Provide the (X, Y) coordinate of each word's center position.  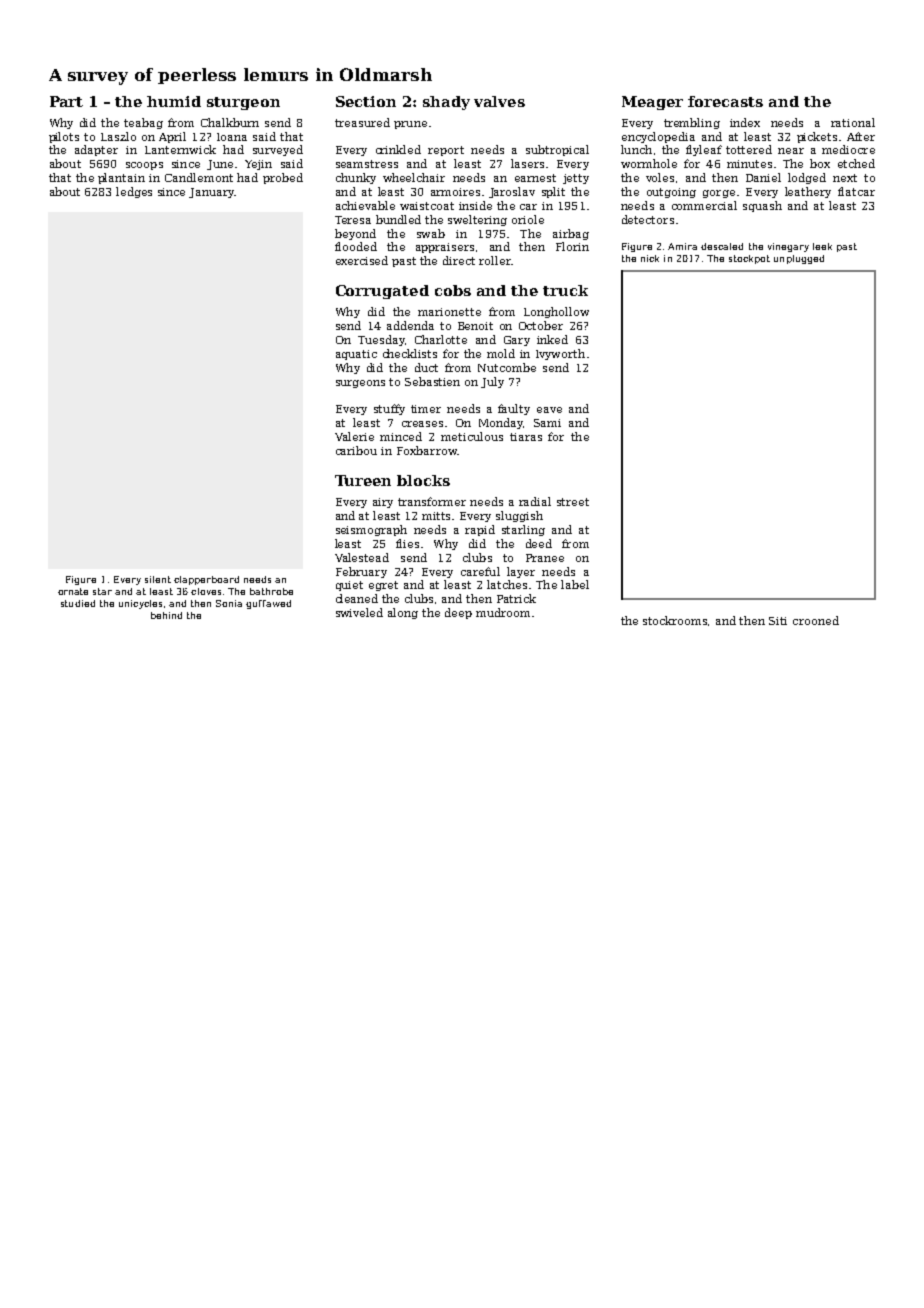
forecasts (725, 101)
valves (499, 101)
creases (422, 424)
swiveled (359, 612)
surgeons (360, 384)
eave (549, 410)
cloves (206, 591)
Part (66, 101)
